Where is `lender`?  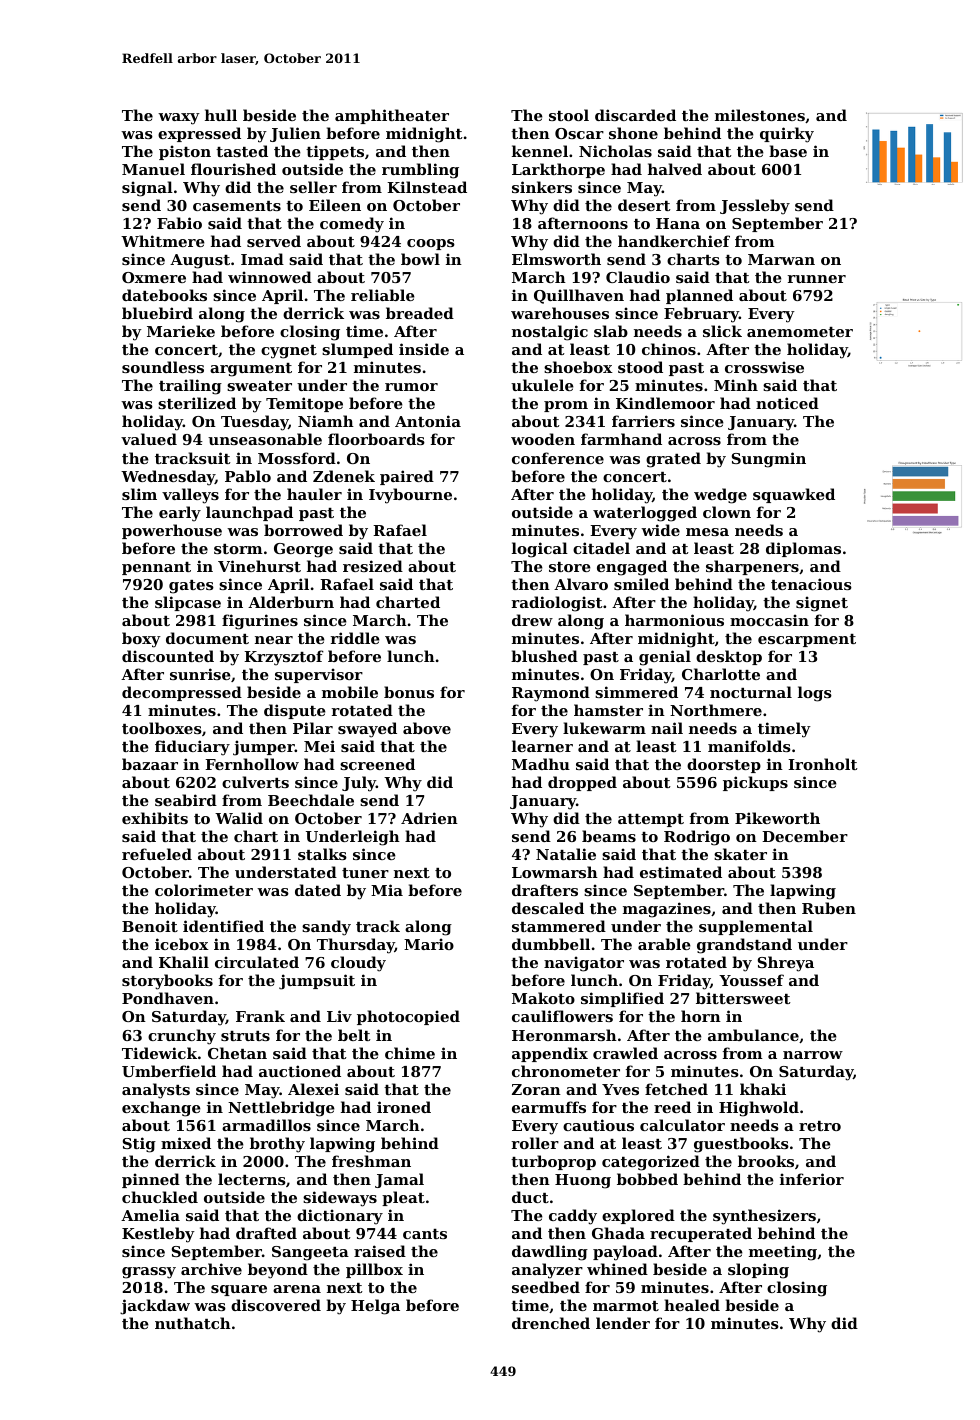
lender is located at coordinates (623, 1323).
